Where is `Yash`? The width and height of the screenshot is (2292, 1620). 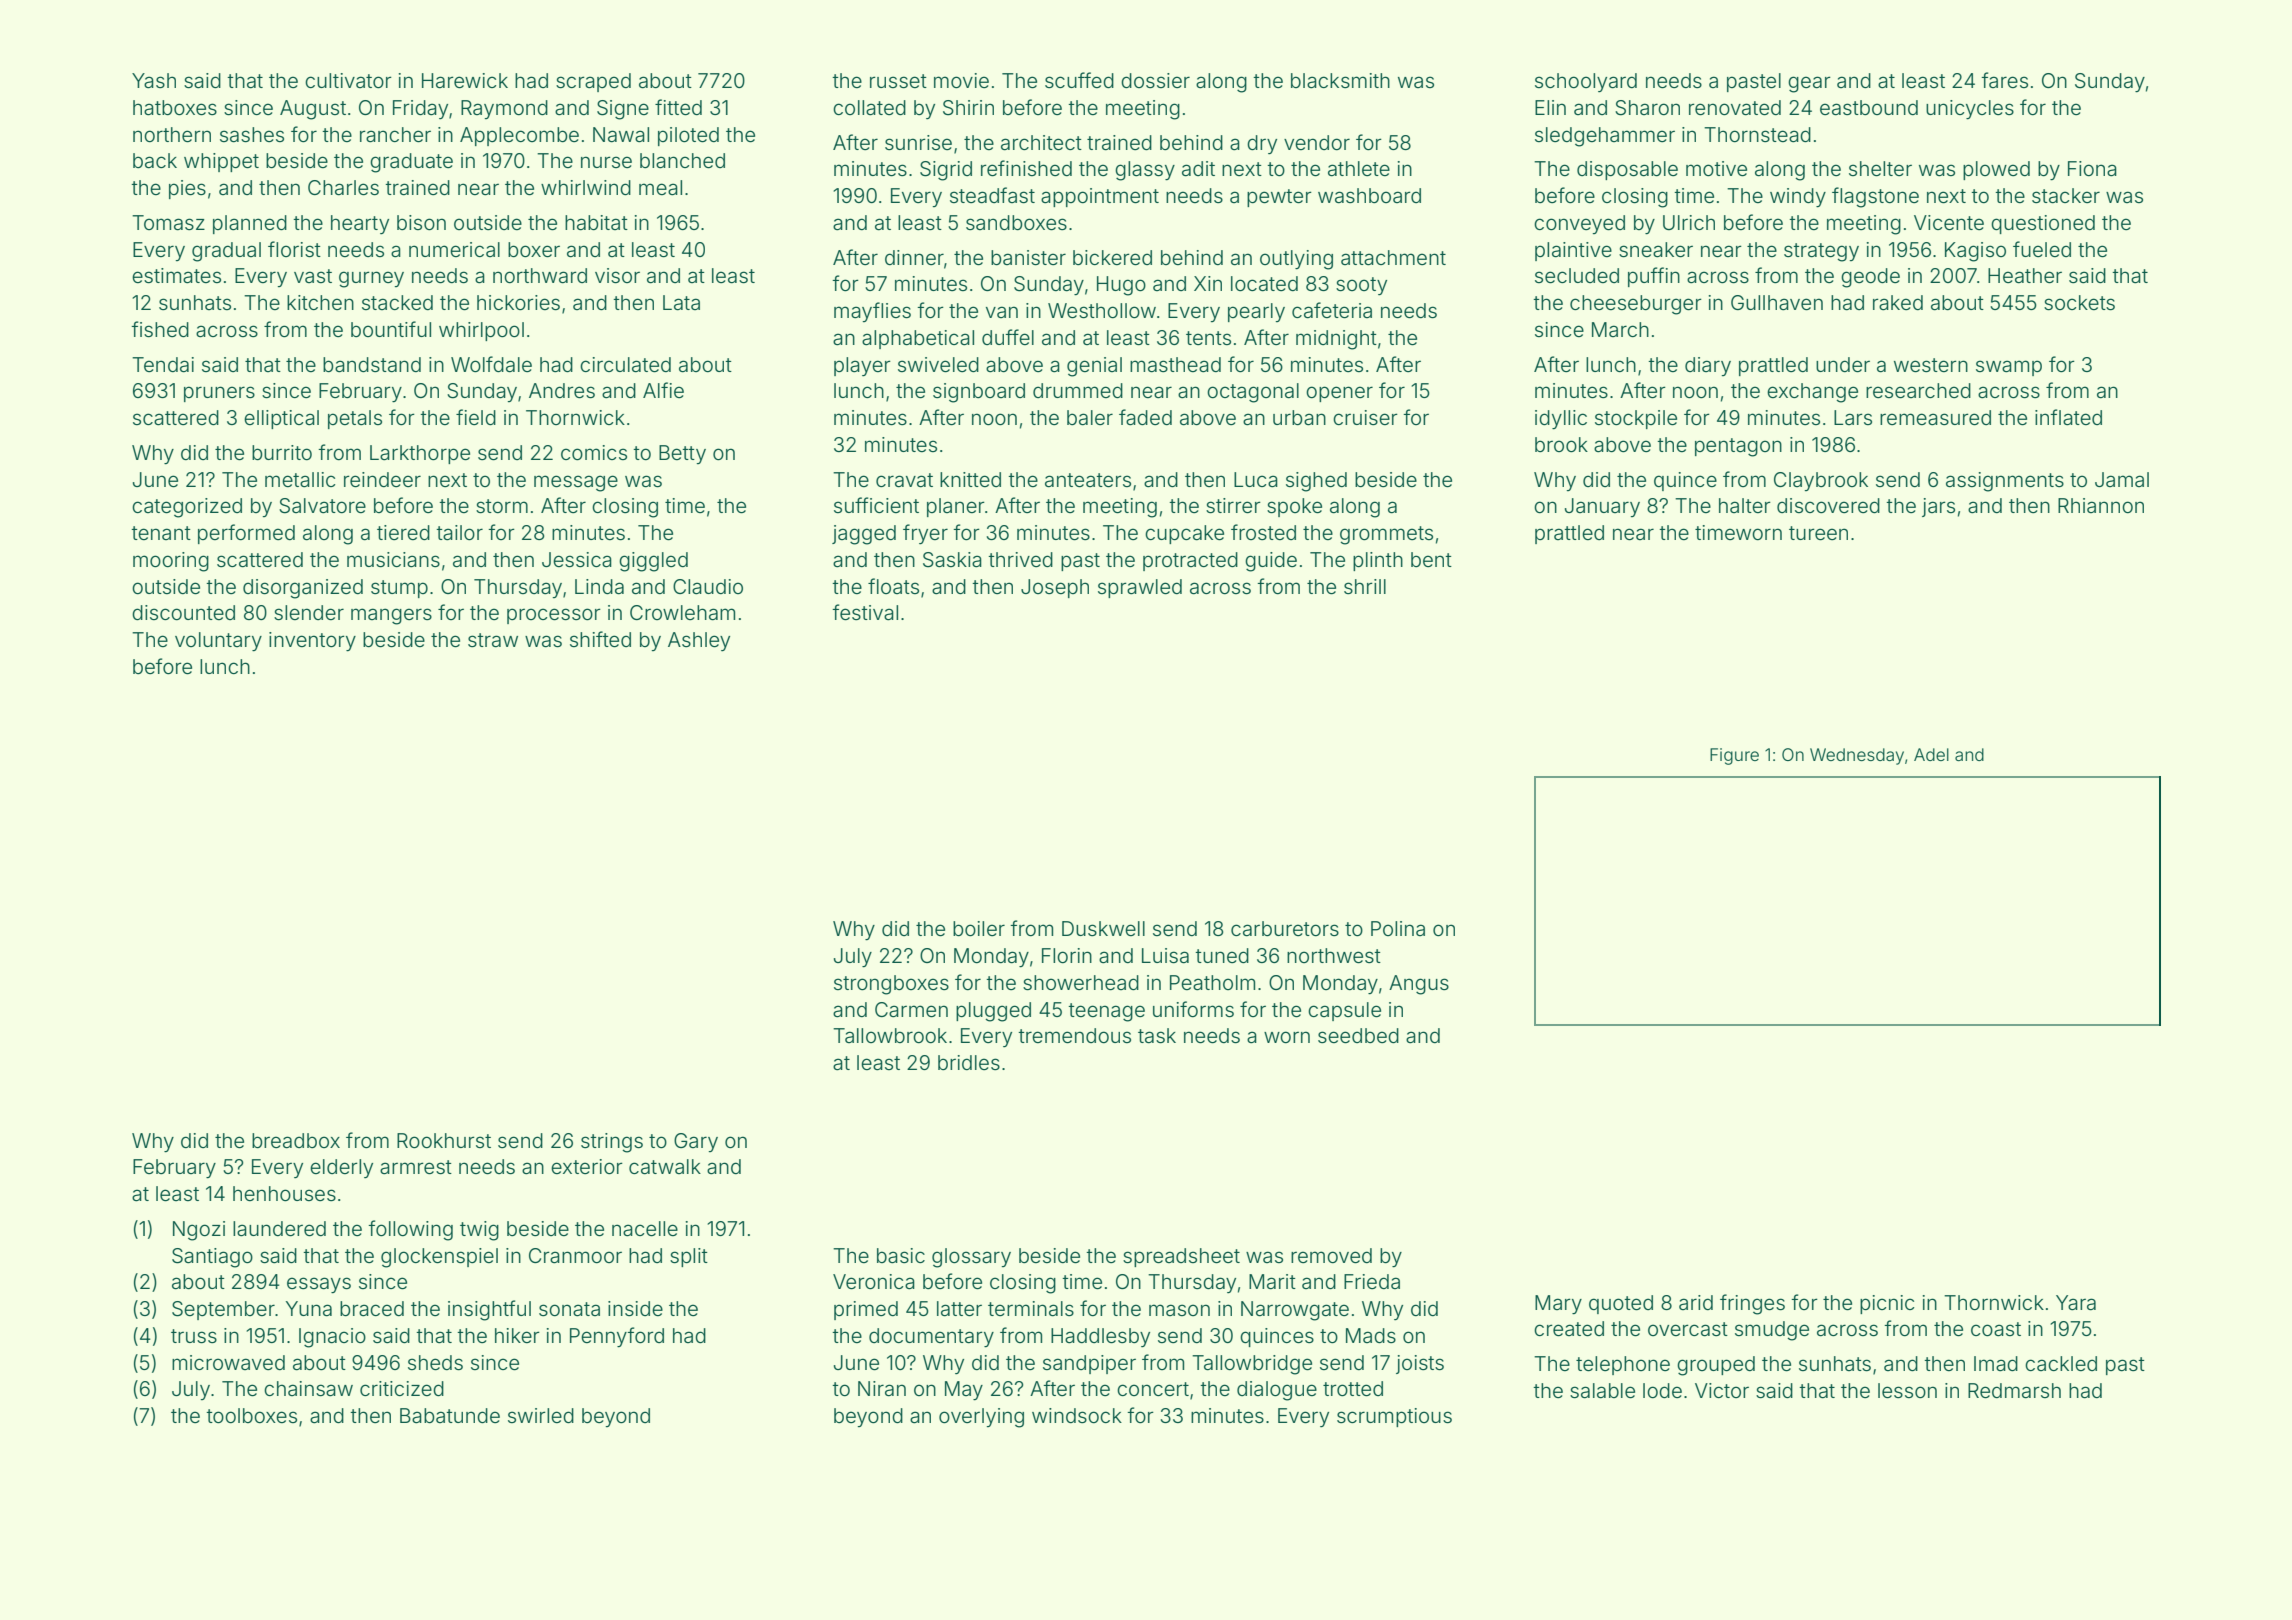 Yash is located at coordinates (154, 80).
